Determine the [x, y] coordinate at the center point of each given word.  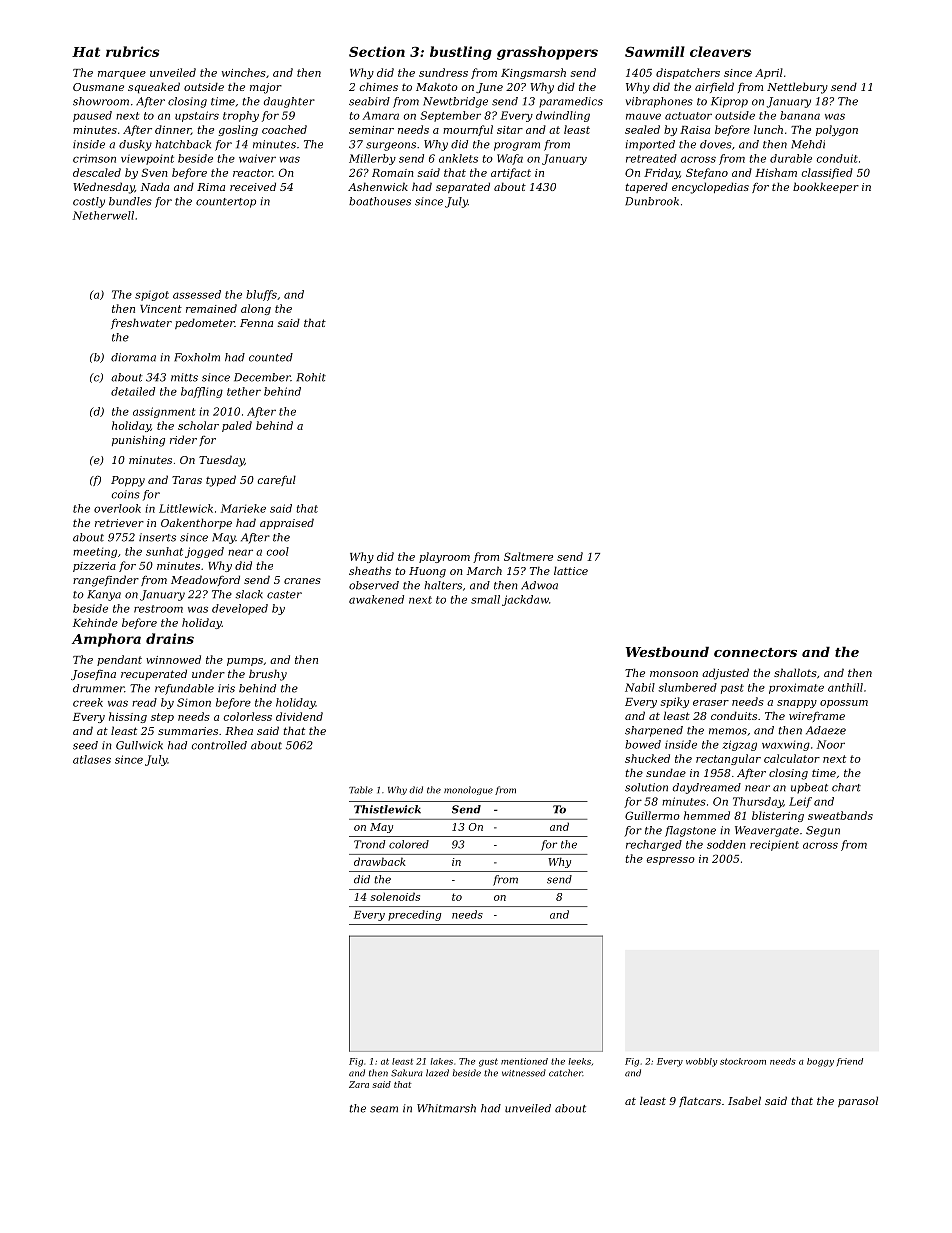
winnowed [173, 659]
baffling [202, 392]
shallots [795, 672]
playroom [444, 557]
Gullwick [139, 745]
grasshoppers [547, 53]
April [769, 73]
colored [409, 844]
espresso [670, 861]
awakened [376, 599]
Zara [359, 1084]
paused [92, 116]
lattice [571, 570]
